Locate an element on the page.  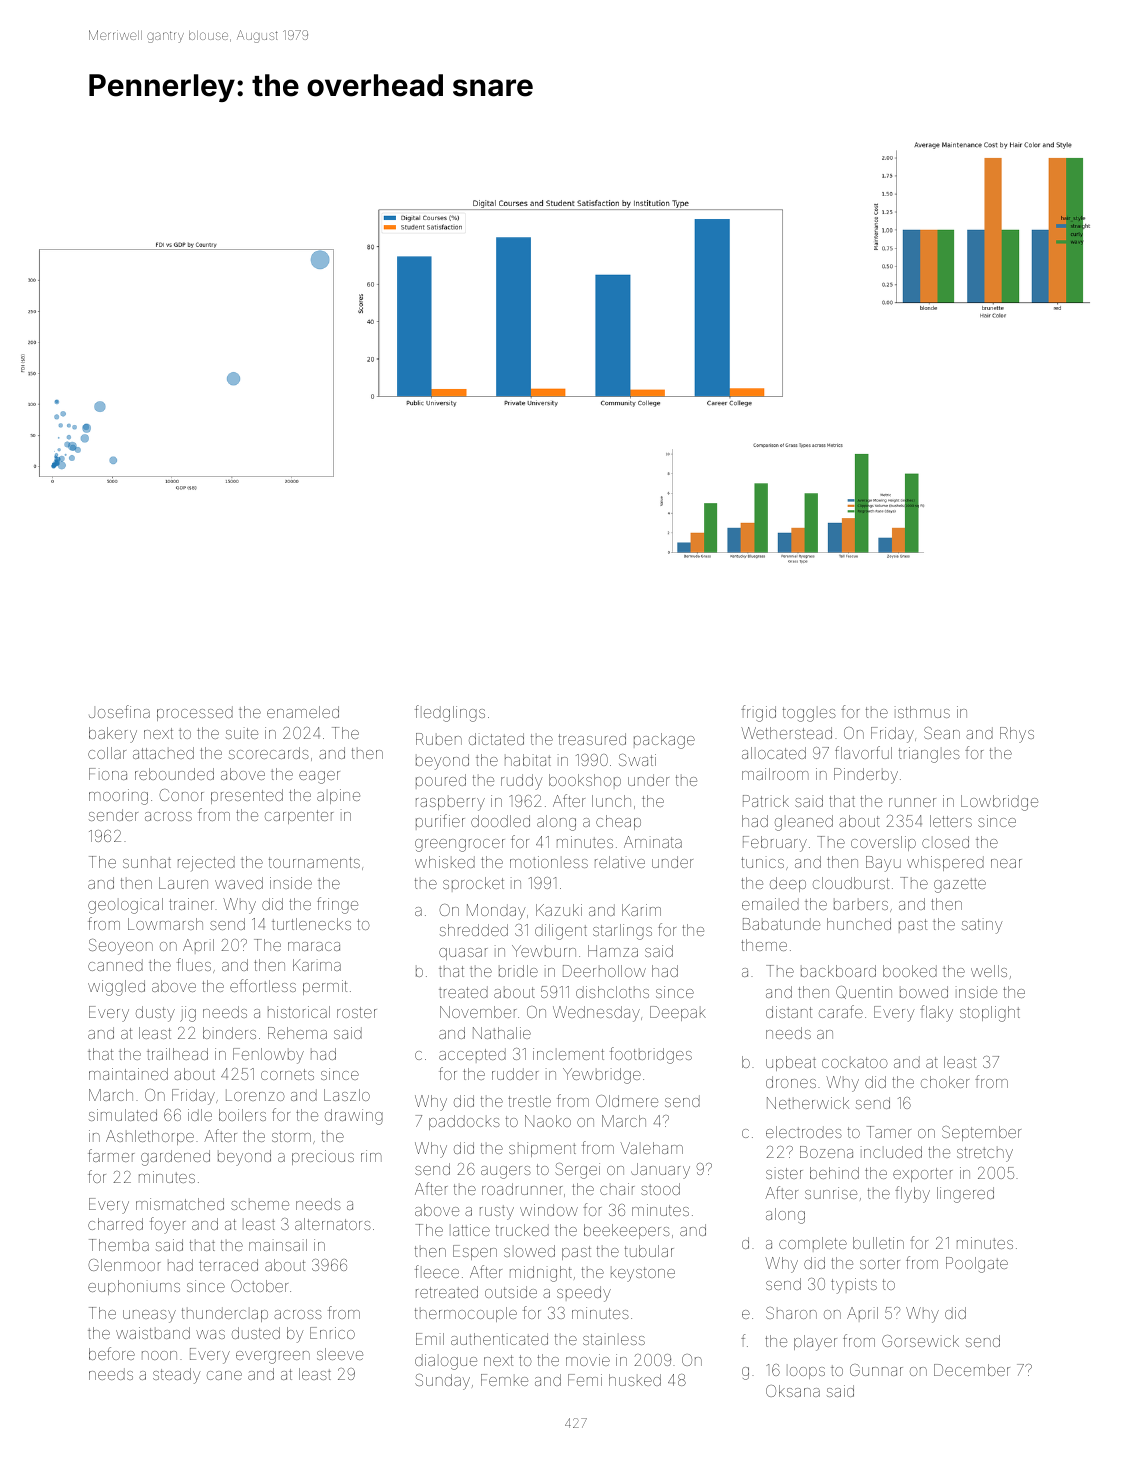
fleece is located at coordinates (437, 1271).
